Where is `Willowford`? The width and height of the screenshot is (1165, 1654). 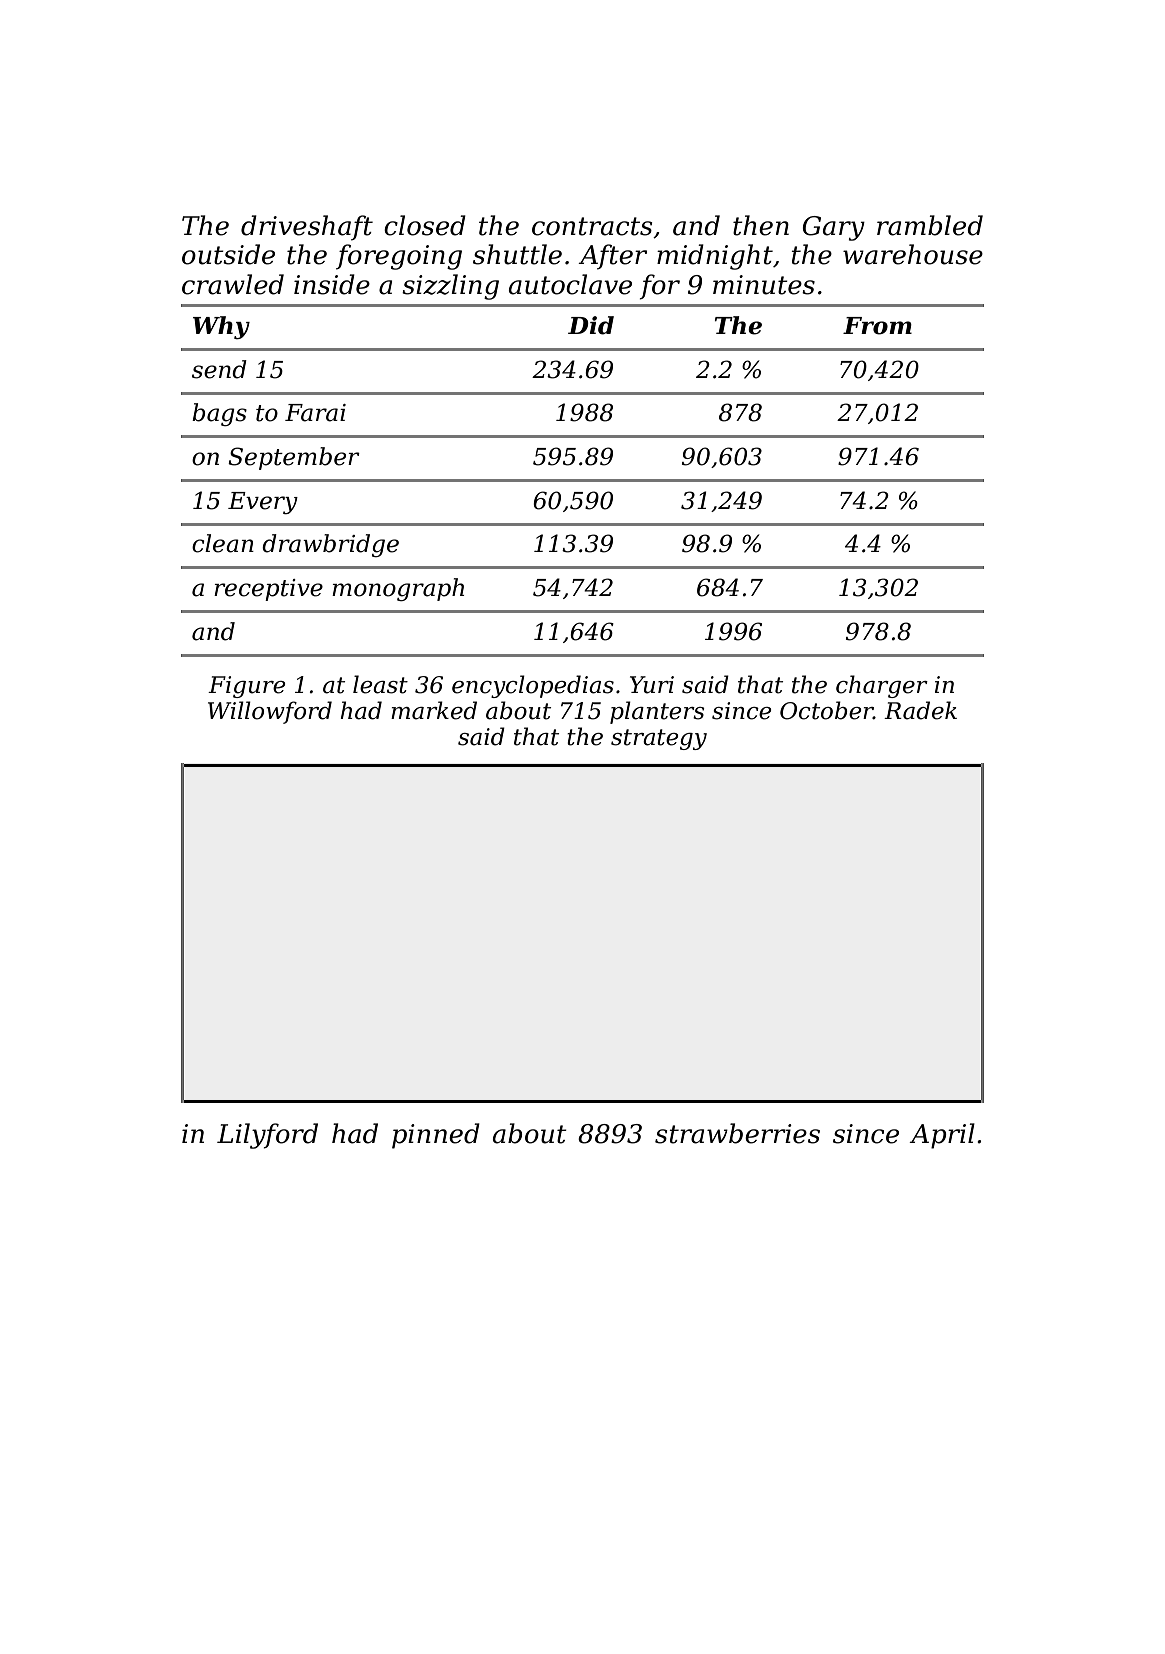
Willowford is located at coordinates (270, 712).
